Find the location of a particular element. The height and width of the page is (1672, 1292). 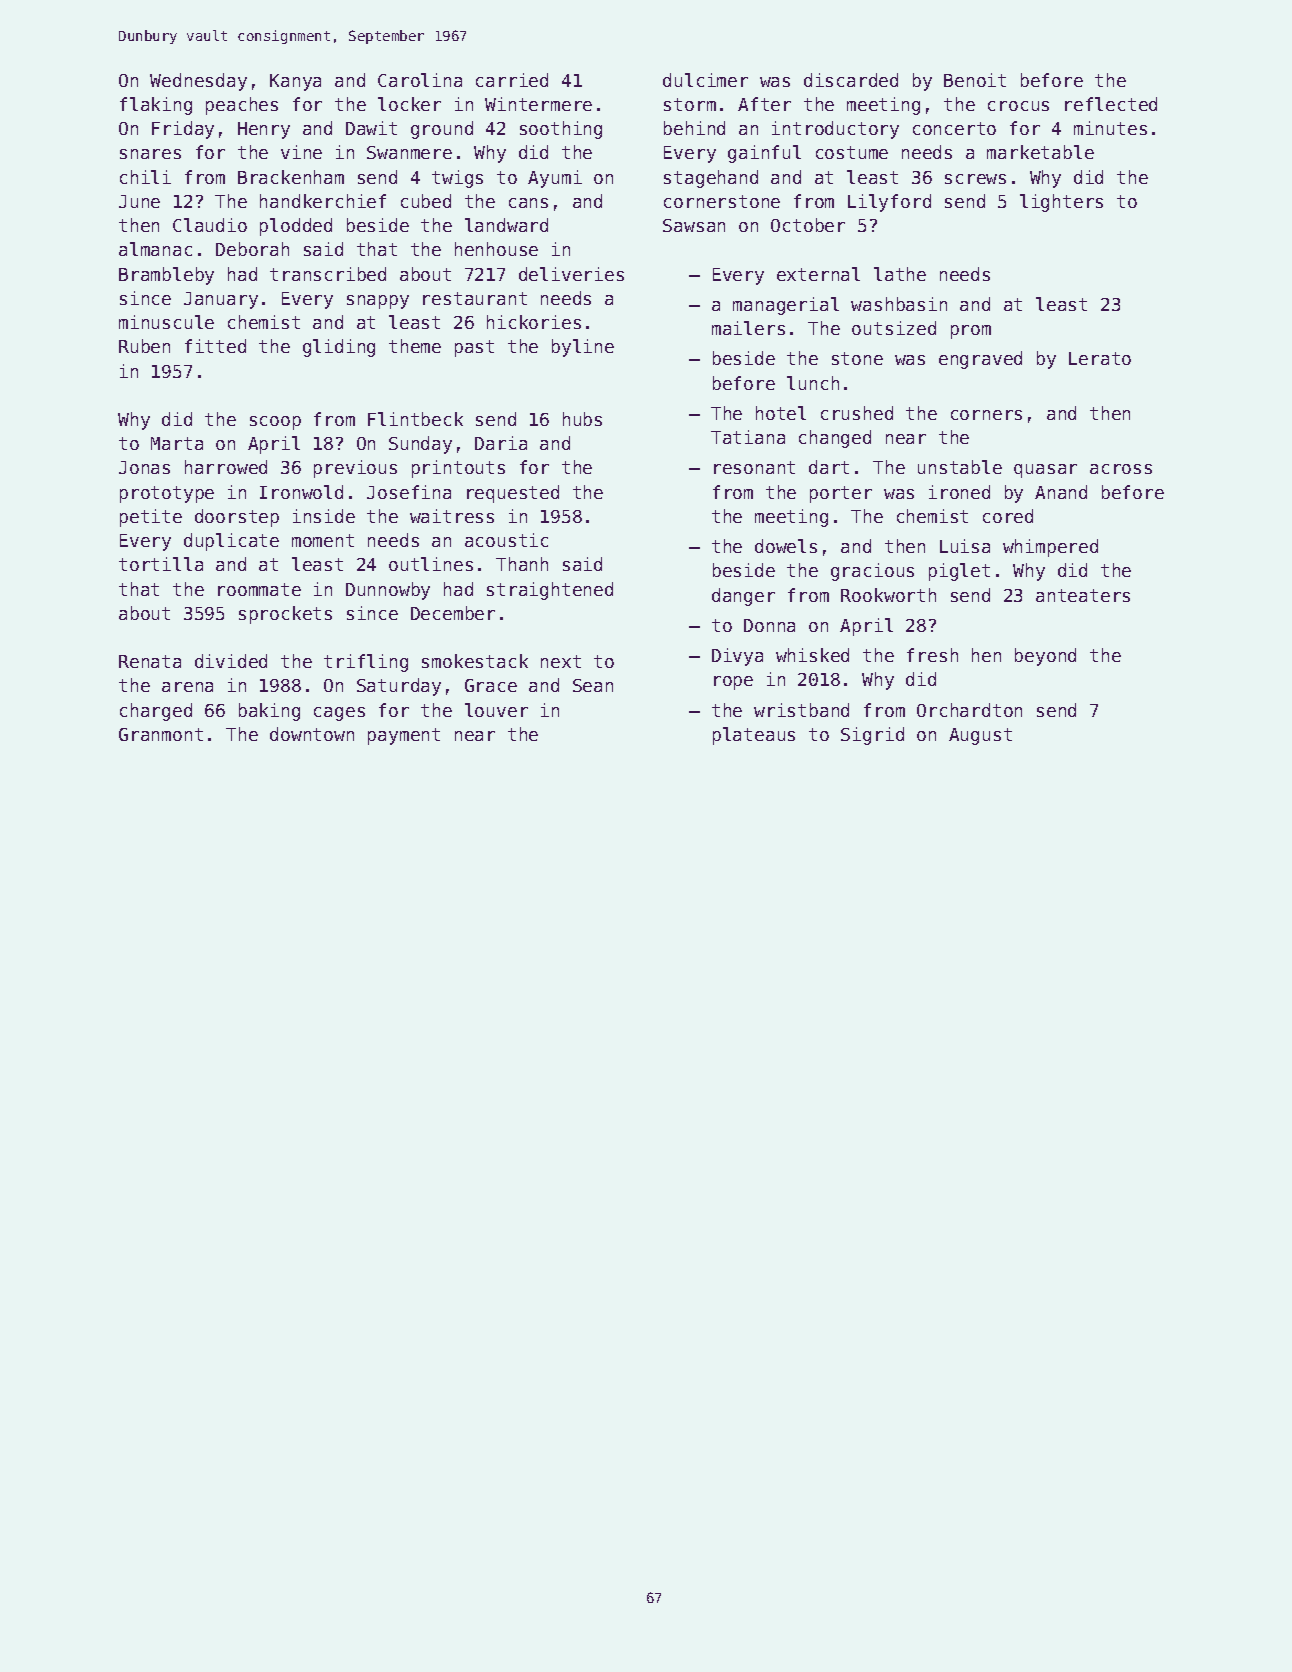

Granmont is located at coordinates (161, 734).
